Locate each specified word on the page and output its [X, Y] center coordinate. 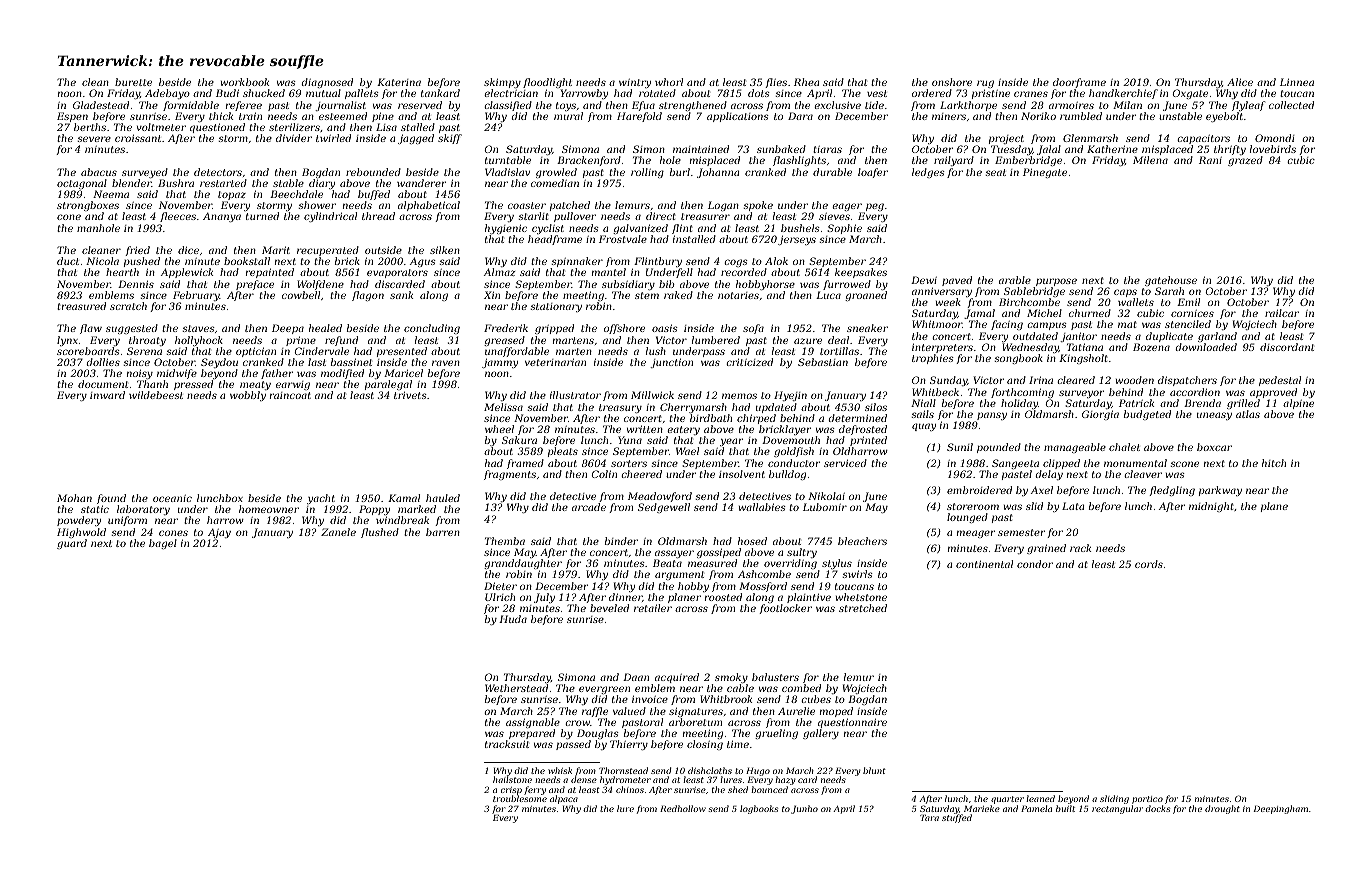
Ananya [222, 217]
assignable [533, 723]
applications [738, 117]
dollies [103, 362]
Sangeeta [1016, 465]
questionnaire [852, 723]
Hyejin [790, 396]
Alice [1240, 82]
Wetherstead [516, 688]
